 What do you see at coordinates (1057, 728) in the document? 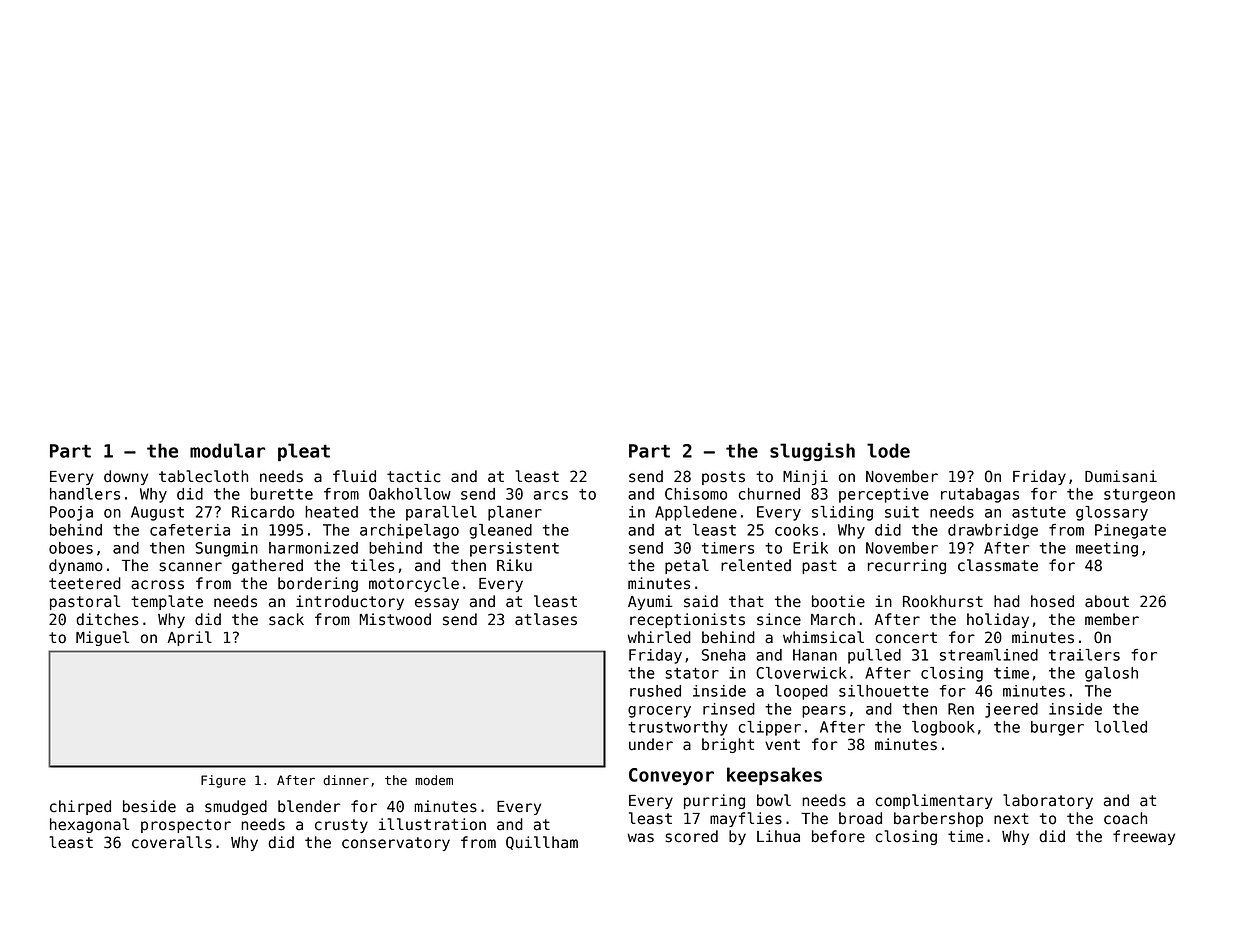
I see `burger` at bounding box center [1057, 728].
